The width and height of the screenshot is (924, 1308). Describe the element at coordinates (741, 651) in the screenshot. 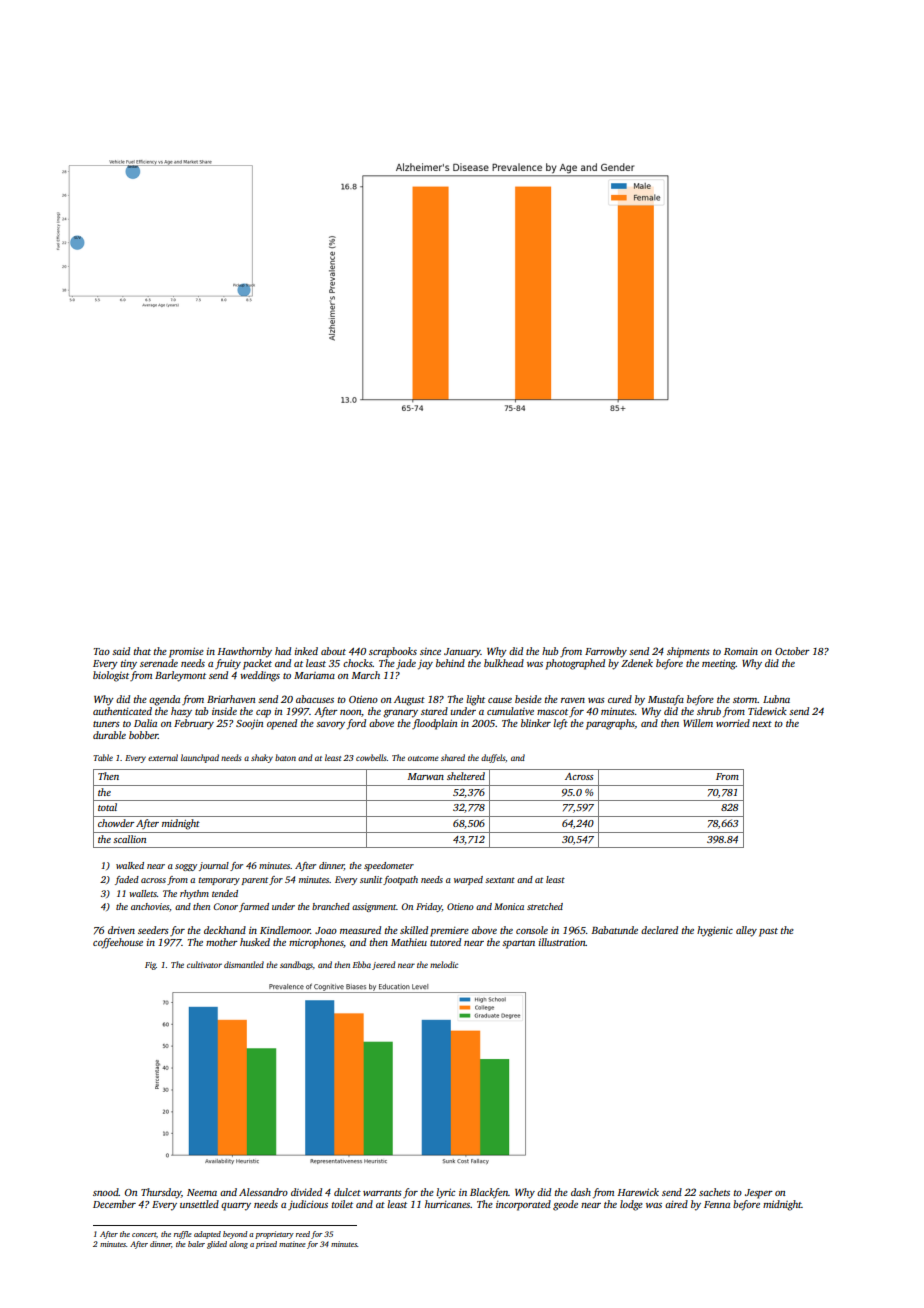

I see `Romain` at that location.
